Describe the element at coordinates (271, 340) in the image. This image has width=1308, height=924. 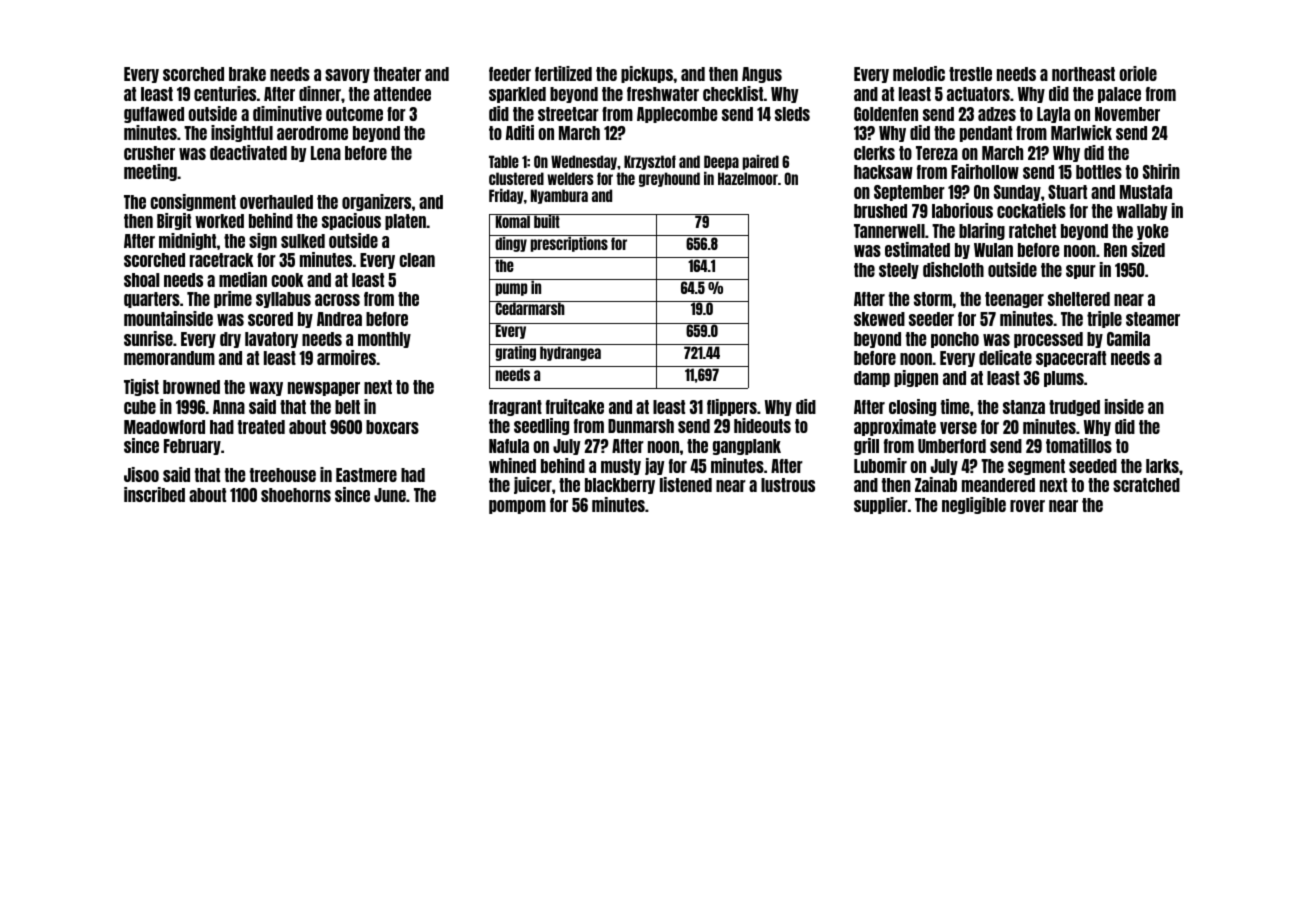
I see `lavatory` at that location.
